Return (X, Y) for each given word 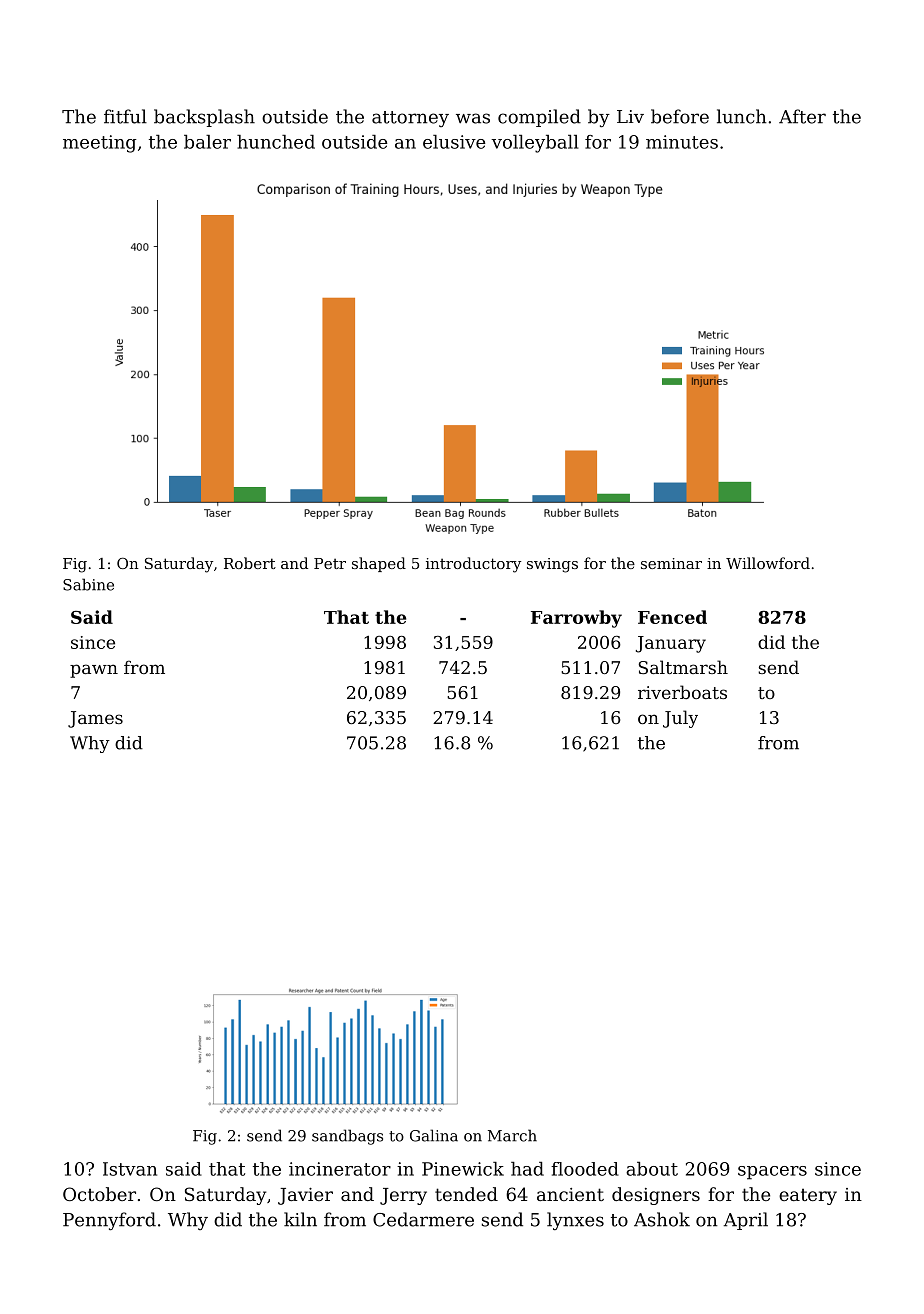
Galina (434, 1135)
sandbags (347, 1137)
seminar (671, 563)
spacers (772, 1173)
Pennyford (109, 1221)
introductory (473, 565)
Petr (330, 563)
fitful (125, 116)
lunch (742, 116)
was (473, 118)
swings (552, 565)
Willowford (768, 563)
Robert (250, 563)
